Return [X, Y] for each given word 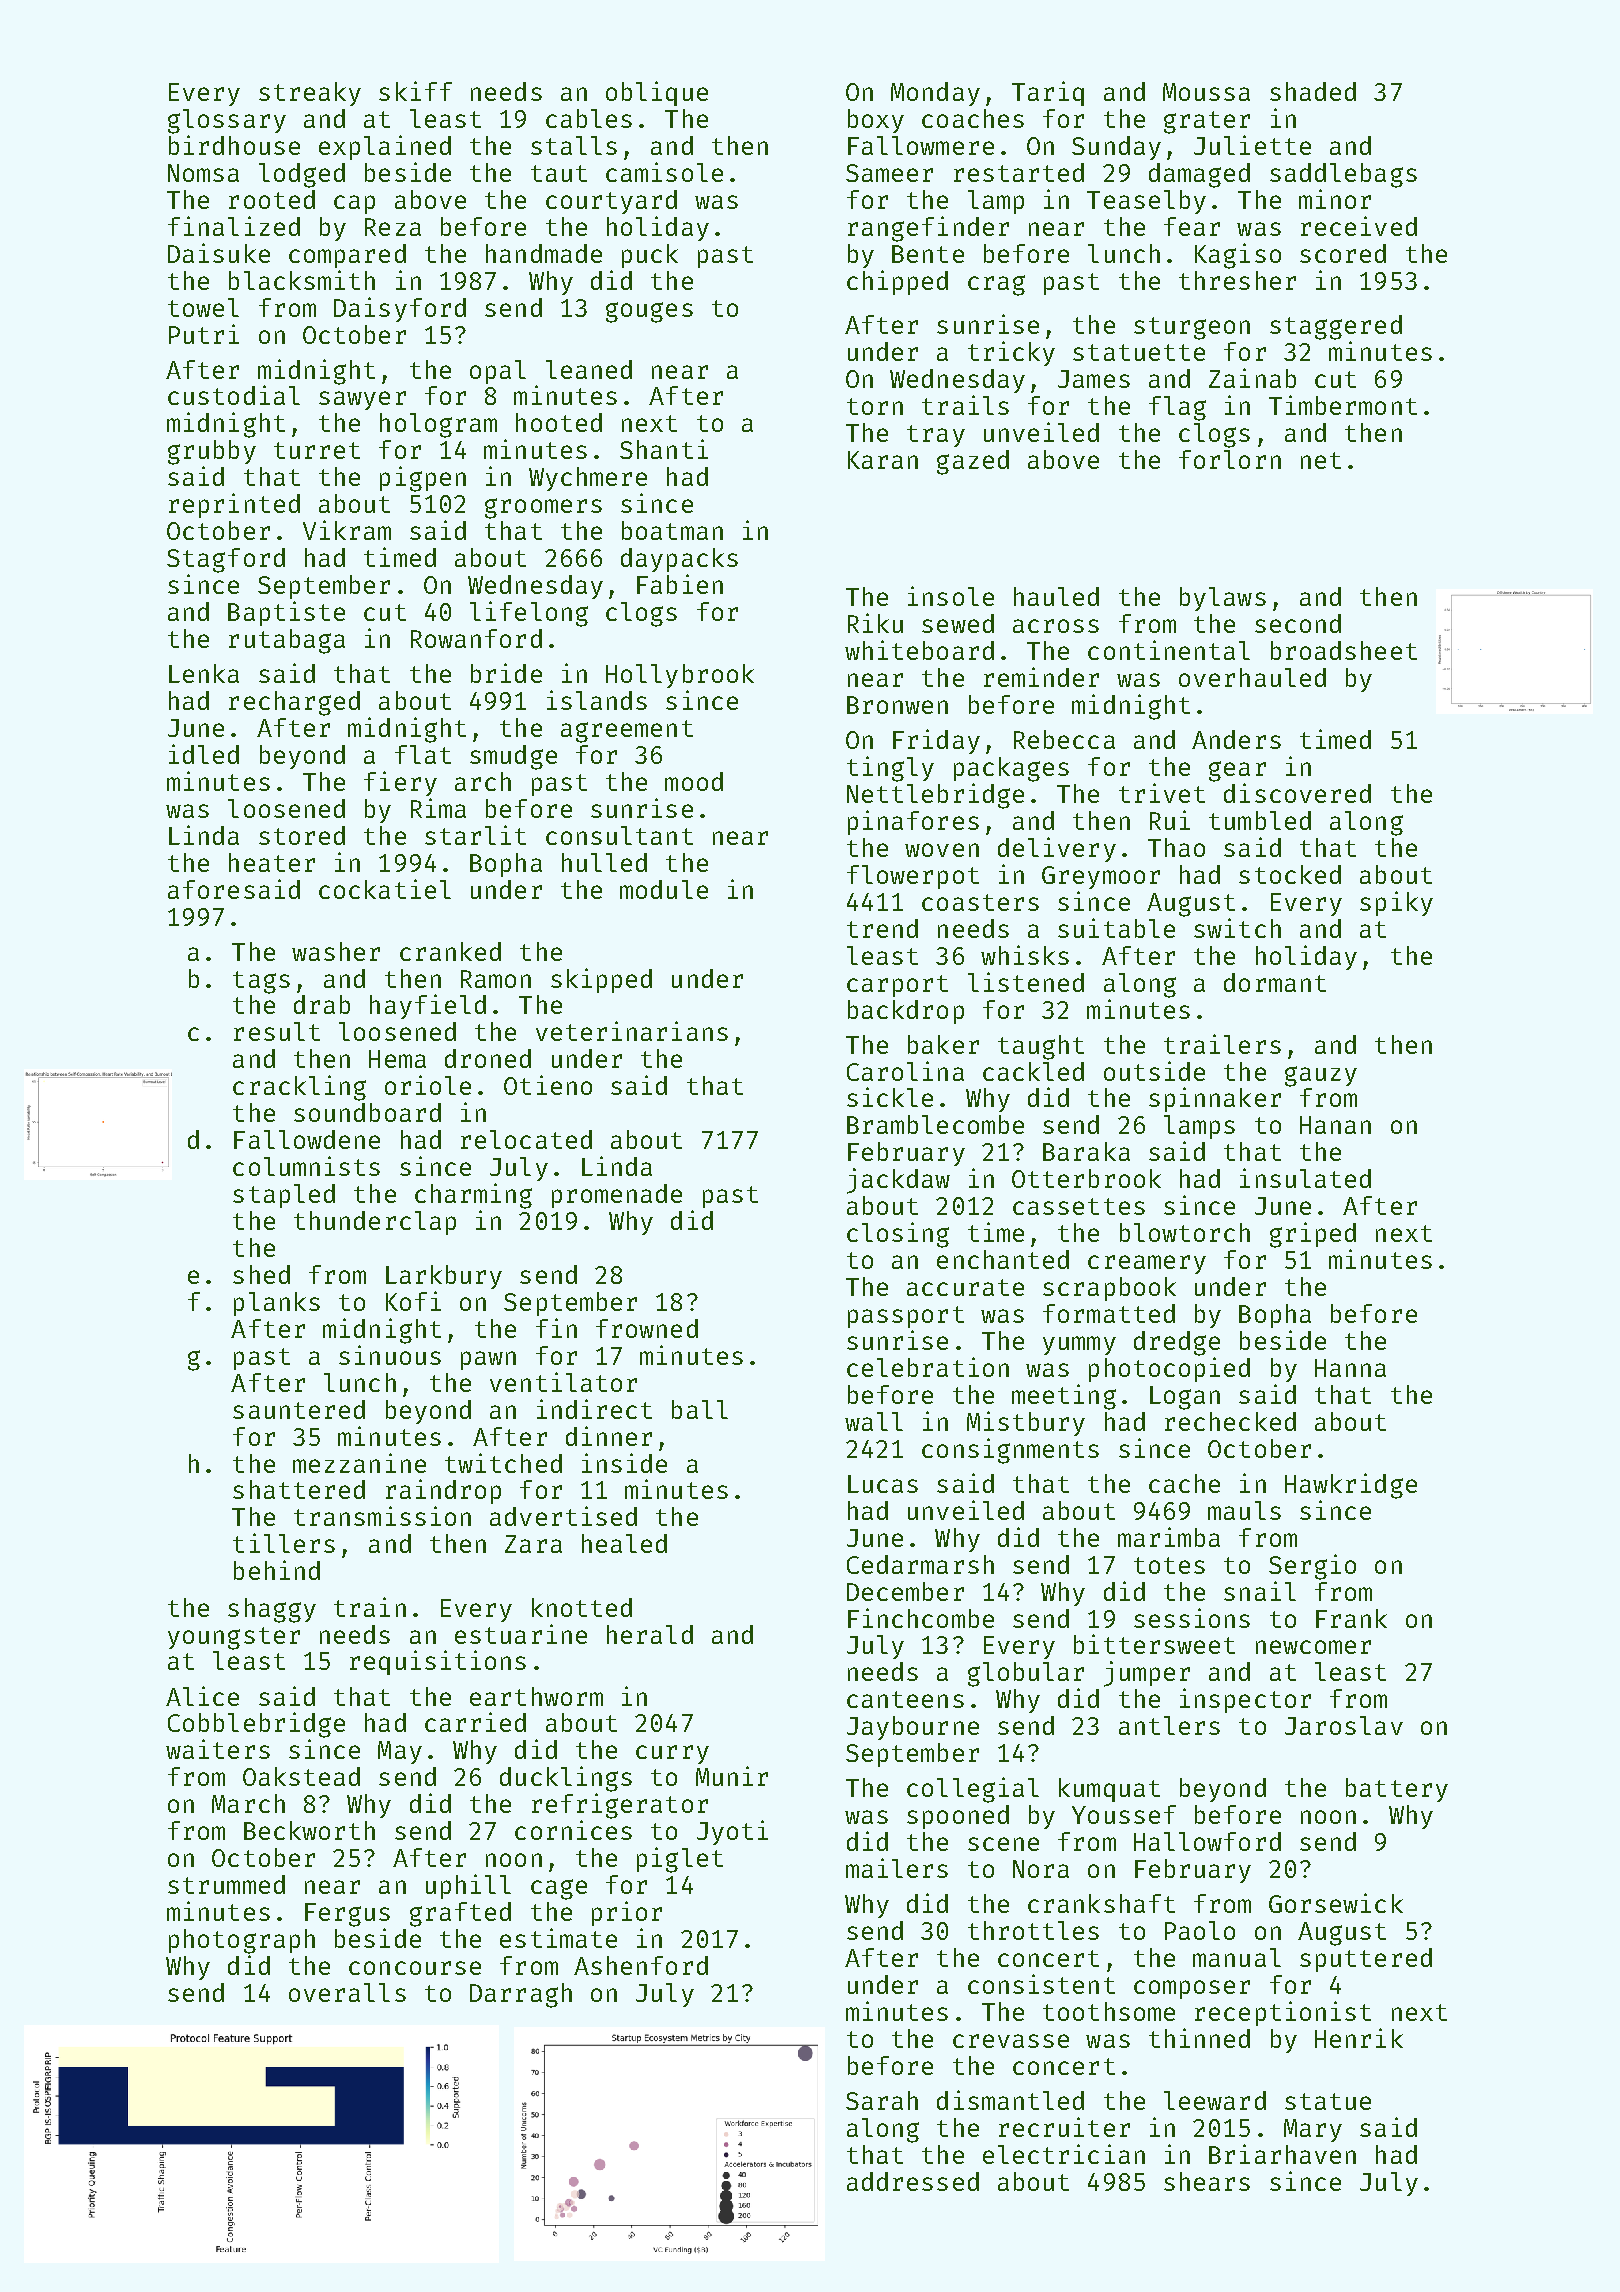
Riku [875, 623]
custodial [234, 395]
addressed [913, 2181]
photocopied [1169, 1369]
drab [322, 1004]
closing [898, 1235]
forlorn [1230, 459]
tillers [284, 1543]
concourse [415, 1968]
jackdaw [898, 1181]
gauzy [1321, 1076]
